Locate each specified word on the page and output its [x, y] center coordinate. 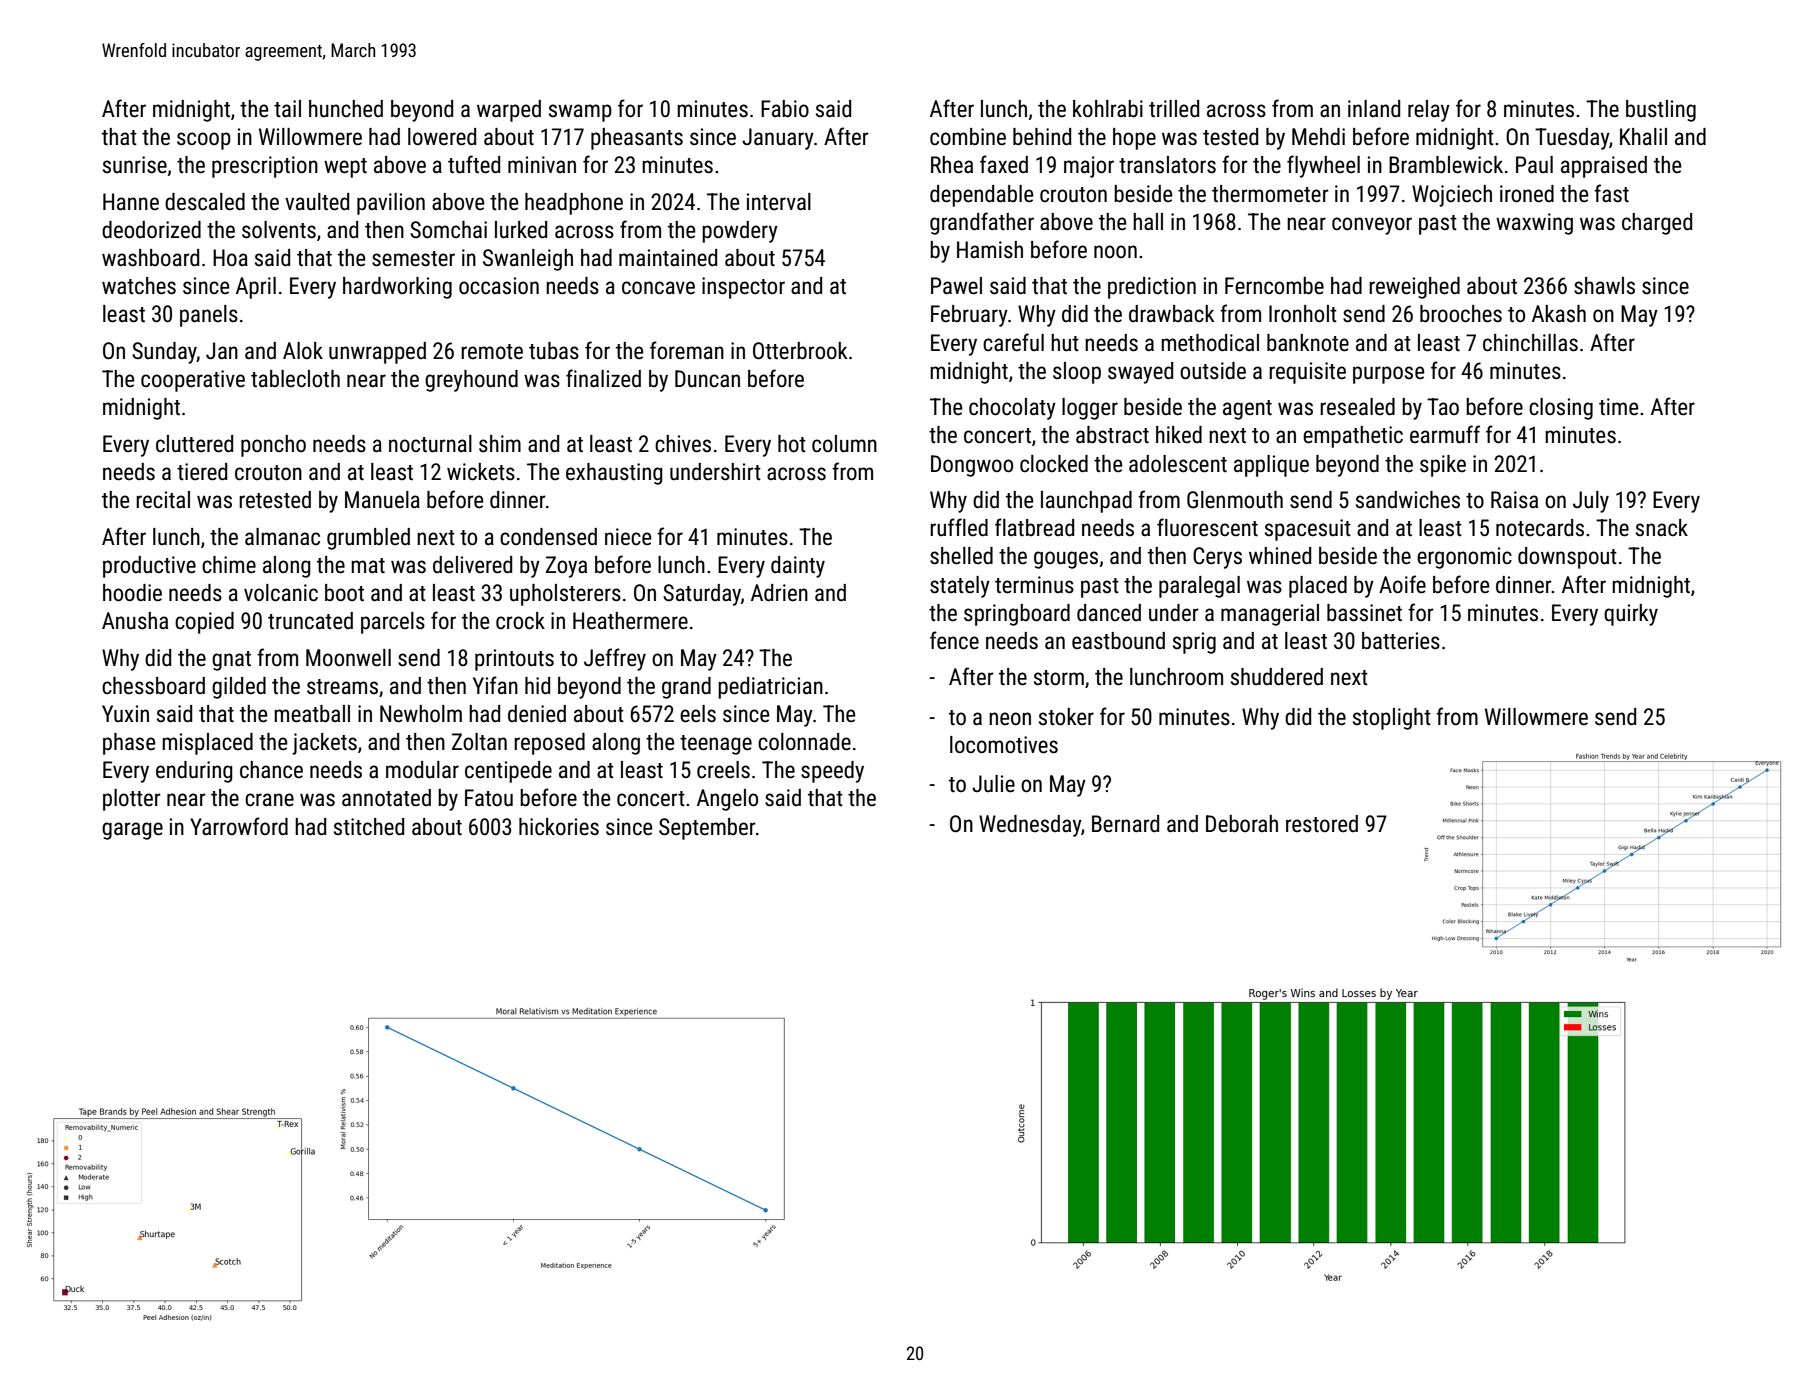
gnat [231, 661]
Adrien [779, 593]
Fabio [785, 109]
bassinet [1364, 613]
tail [287, 109]
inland [1374, 109]
